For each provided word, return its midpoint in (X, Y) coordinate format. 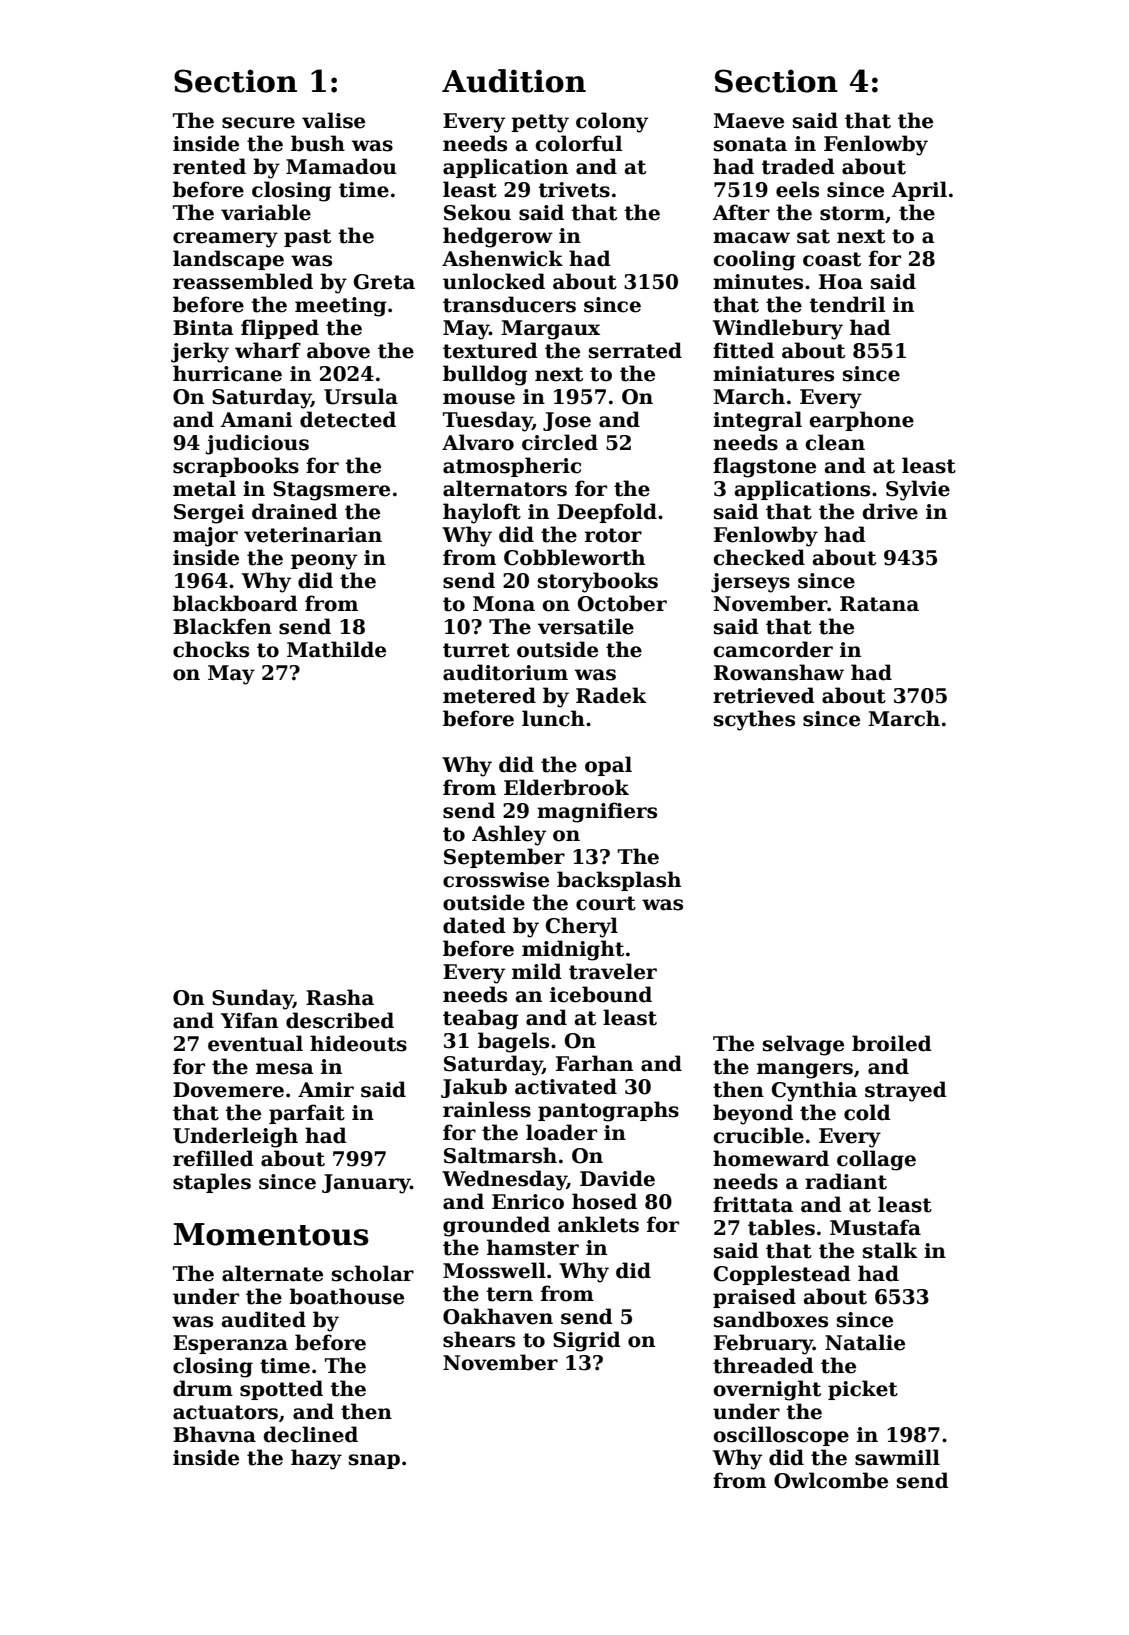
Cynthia (814, 1091)
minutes (758, 282)
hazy (316, 1459)
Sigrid (587, 1341)
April (919, 191)
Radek (611, 695)
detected (348, 419)
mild (537, 971)
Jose (567, 421)
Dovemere (228, 1090)
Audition (514, 81)
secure (258, 123)
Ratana (879, 604)
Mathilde (336, 649)
